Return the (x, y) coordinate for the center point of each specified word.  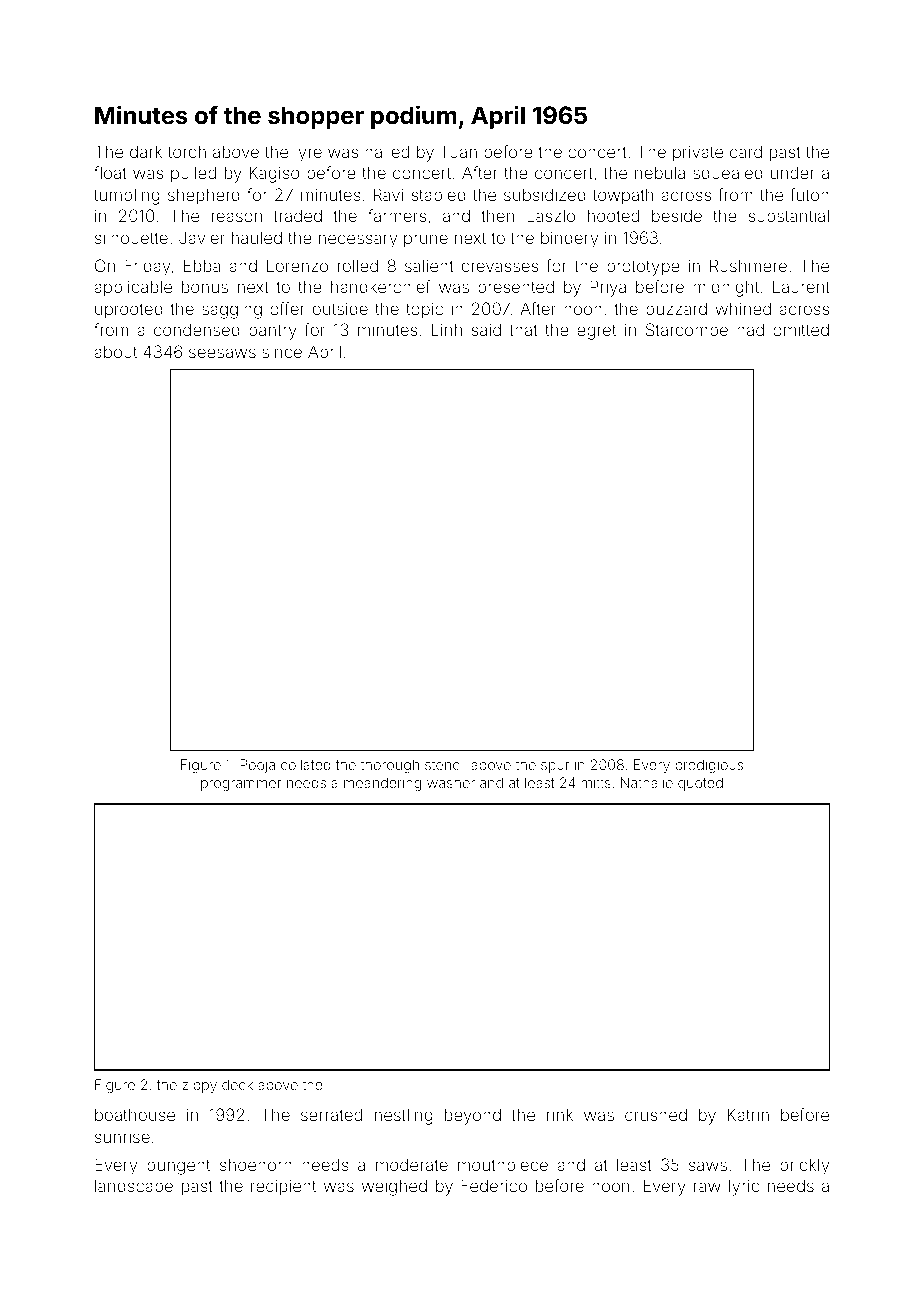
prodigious (709, 766)
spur (555, 767)
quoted (700, 784)
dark (146, 152)
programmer (241, 785)
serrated (331, 1114)
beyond (473, 1117)
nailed (387, 151)
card (746, 151)
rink (560, 1114)
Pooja (258, 766)
